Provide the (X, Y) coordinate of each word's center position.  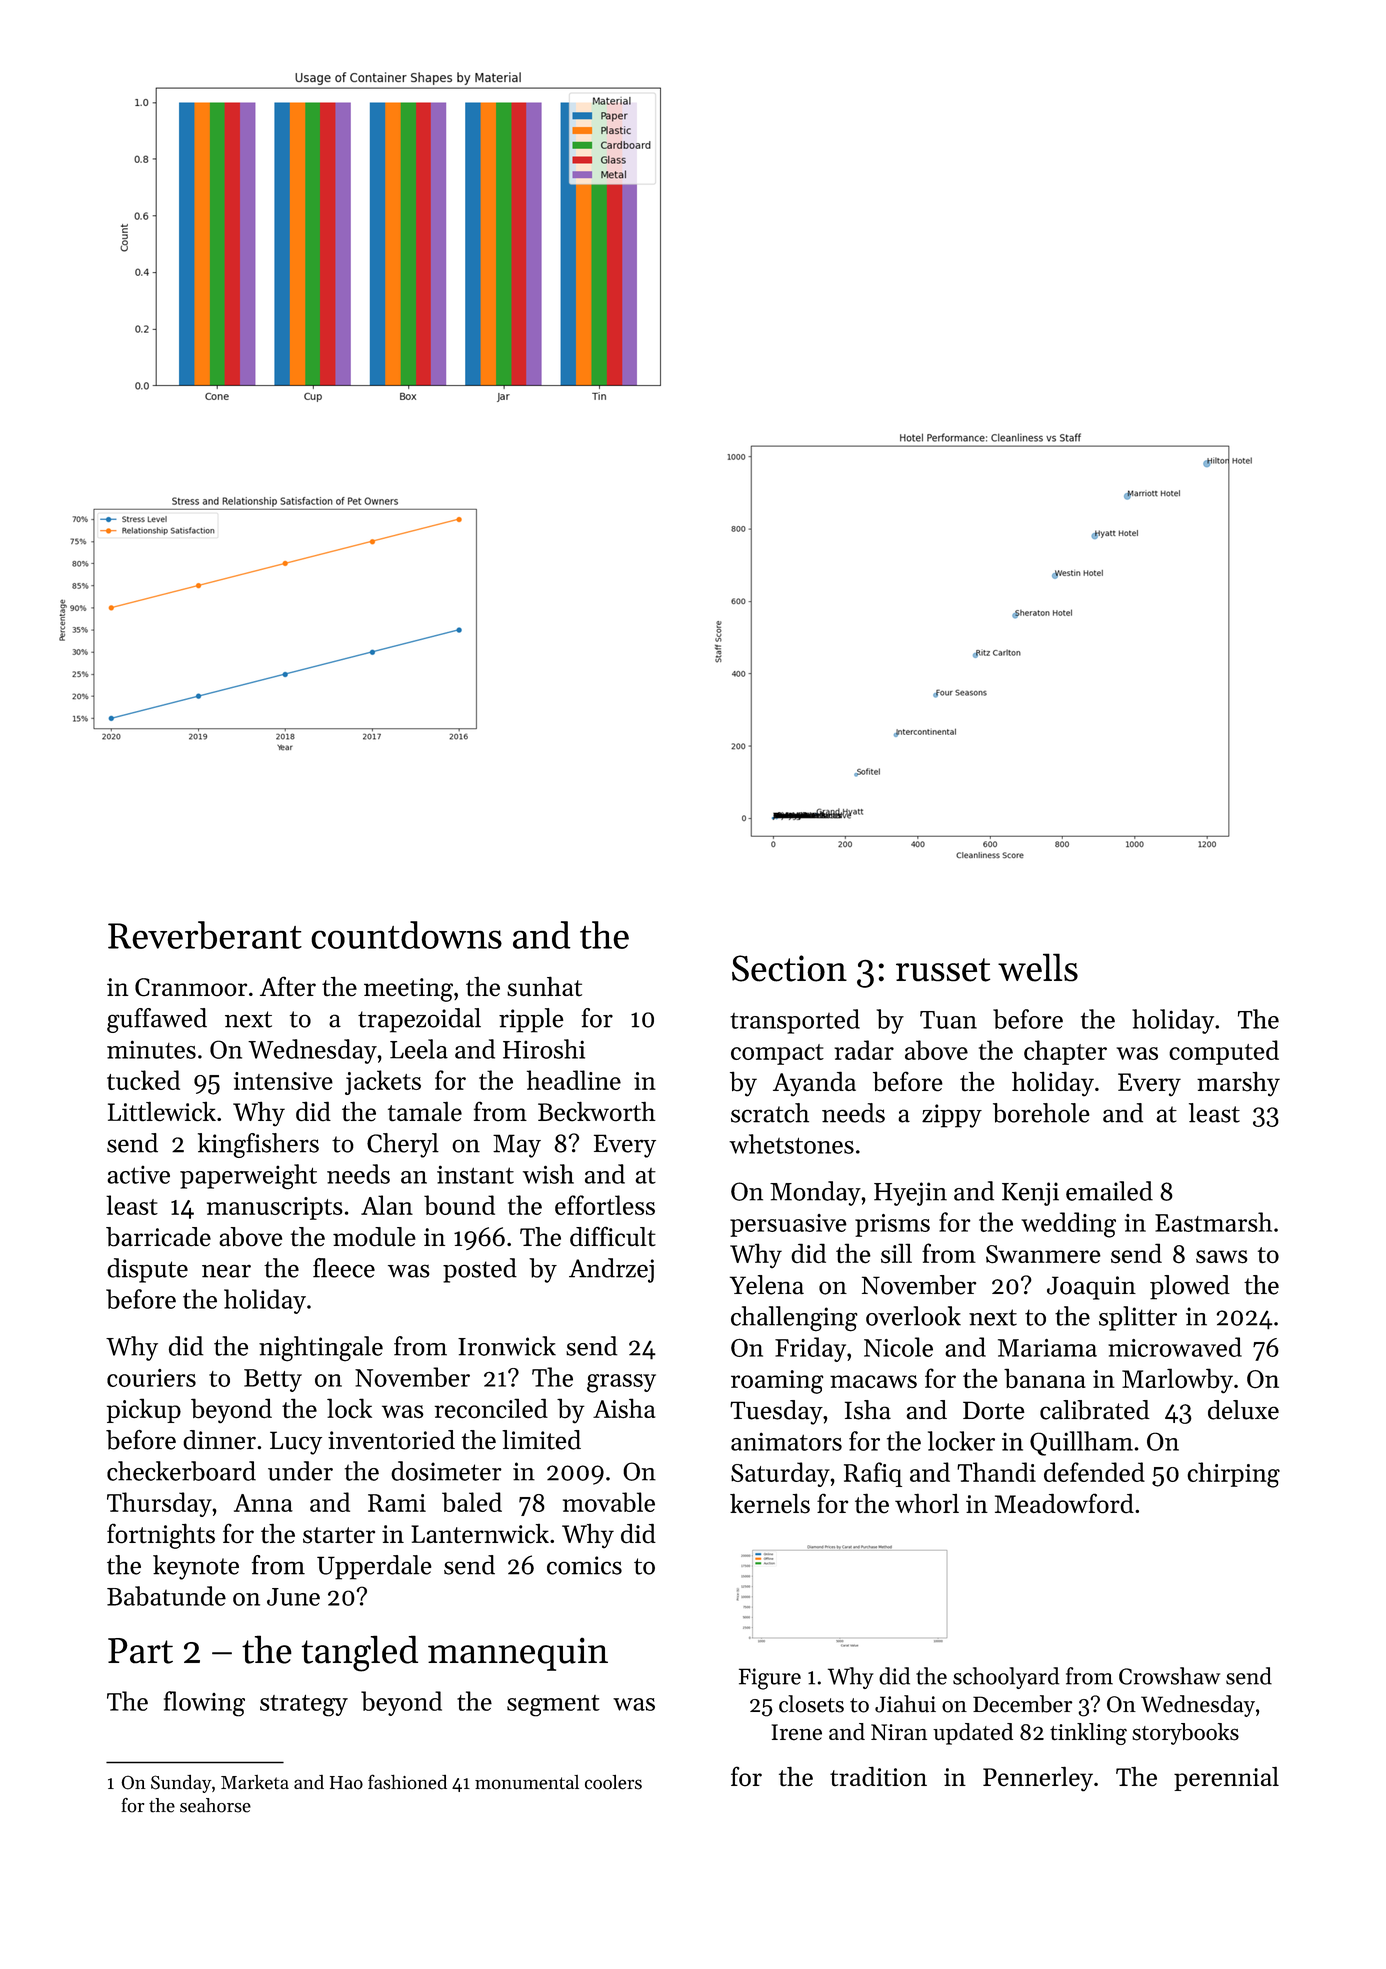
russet (943, 970)
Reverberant (205, 935)
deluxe (1243, 1410)
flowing (204, 1704)
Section (789, 968)
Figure (770, 1679)
